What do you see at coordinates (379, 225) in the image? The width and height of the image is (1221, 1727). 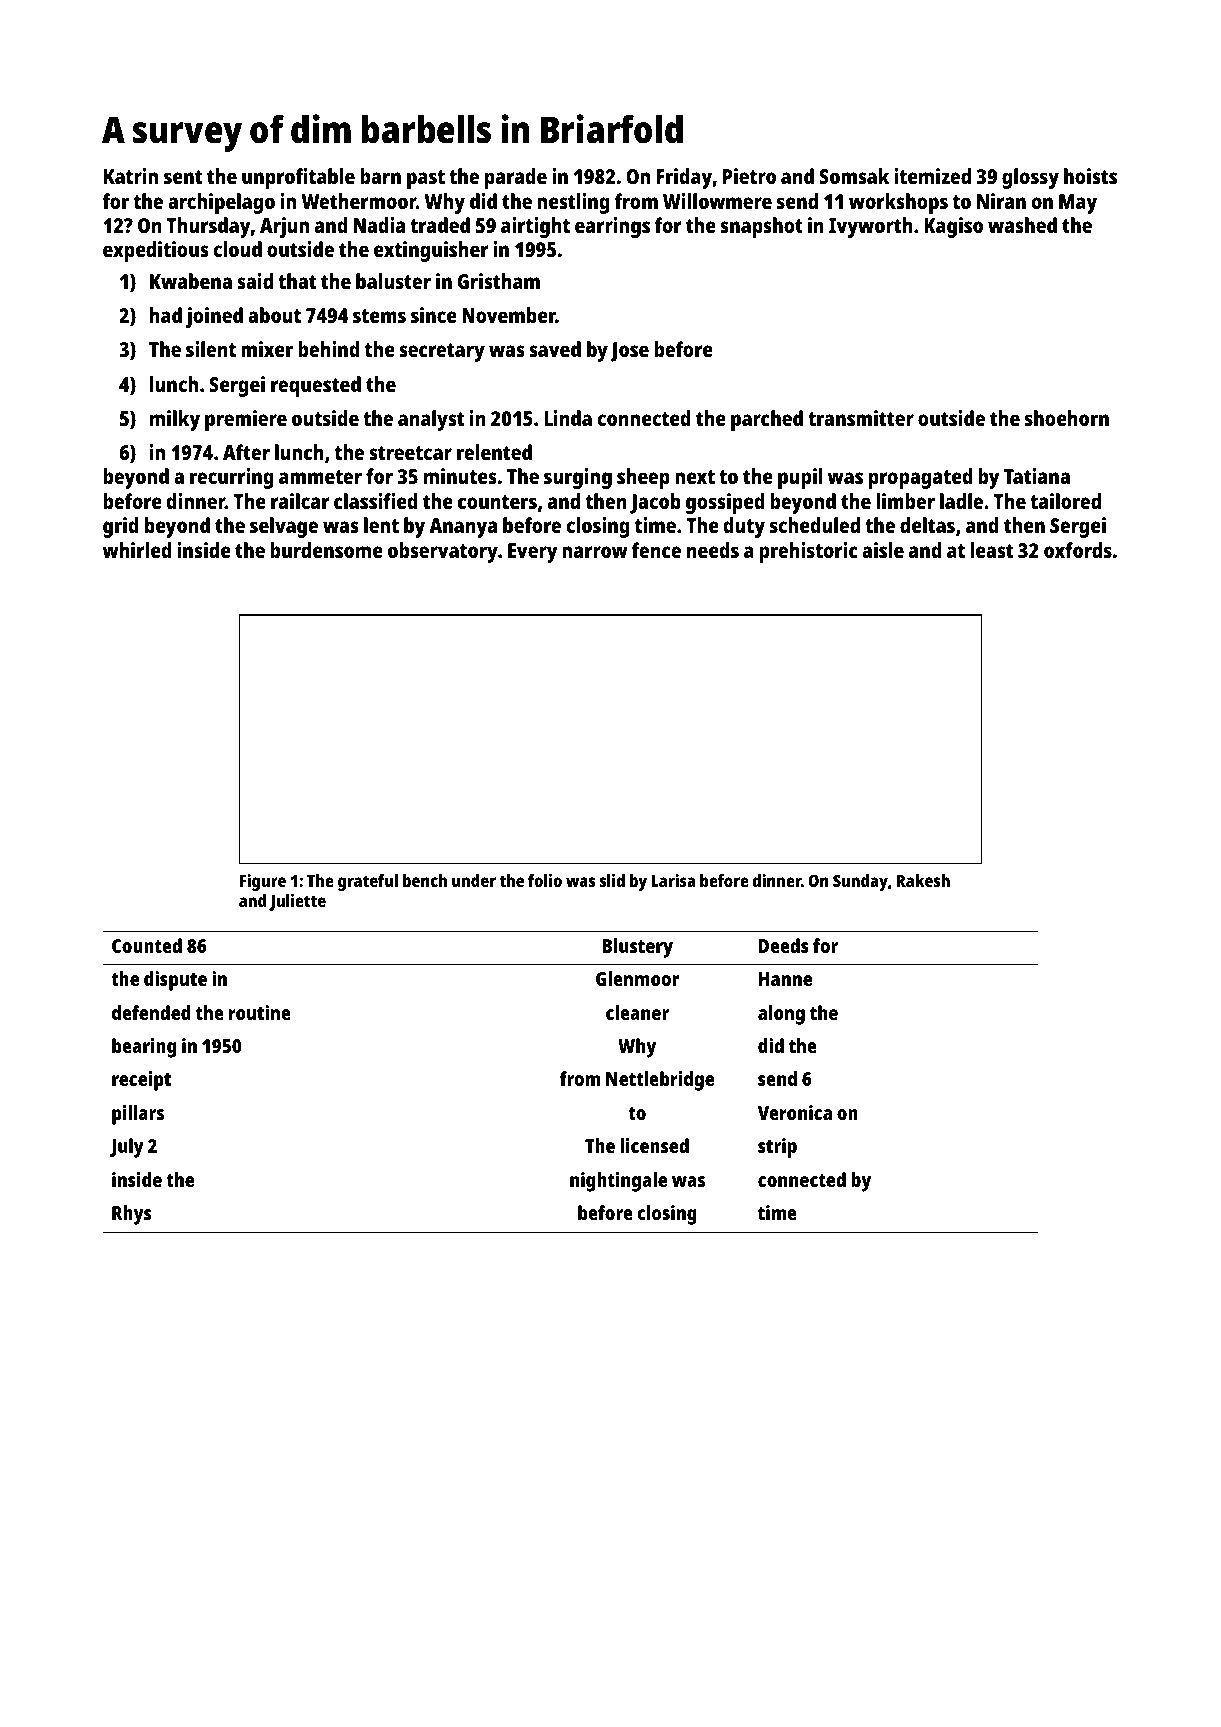 I see `Nadia` at bounding box center [379, 225].
